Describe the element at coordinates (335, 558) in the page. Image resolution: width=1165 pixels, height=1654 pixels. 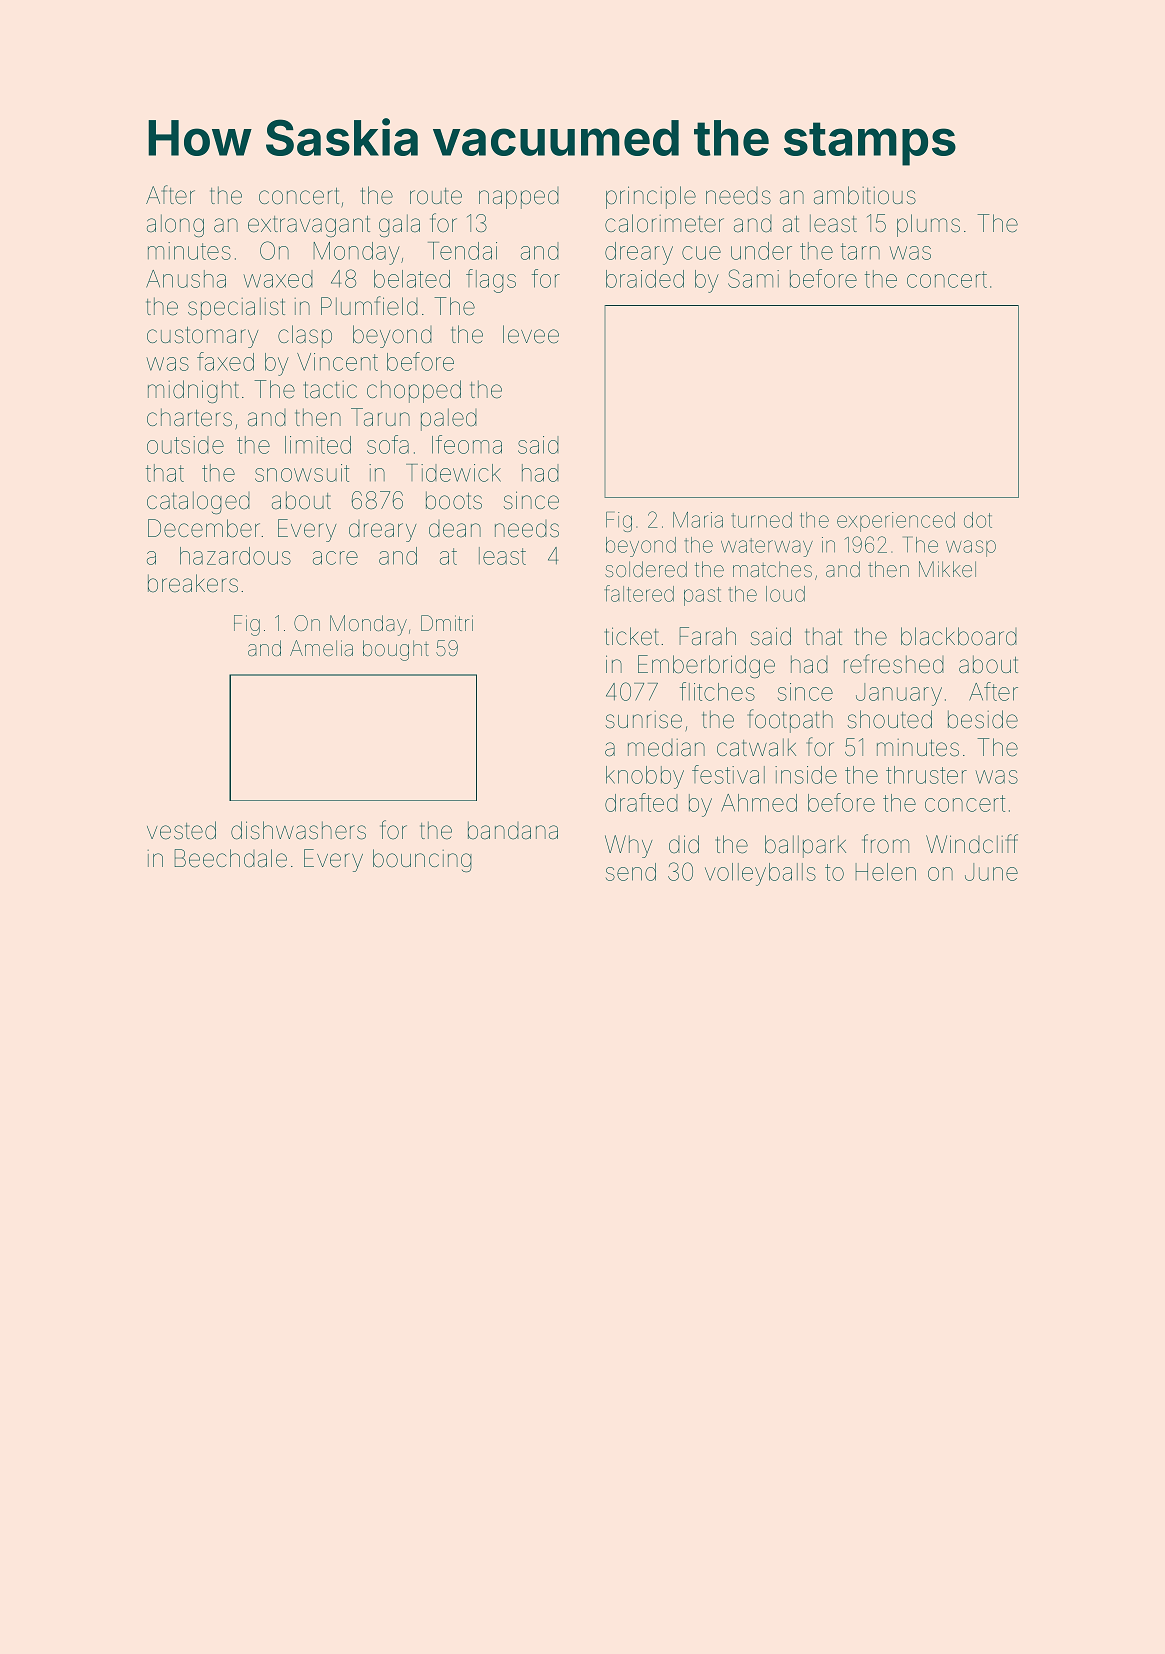
I see `acre` at that location.
